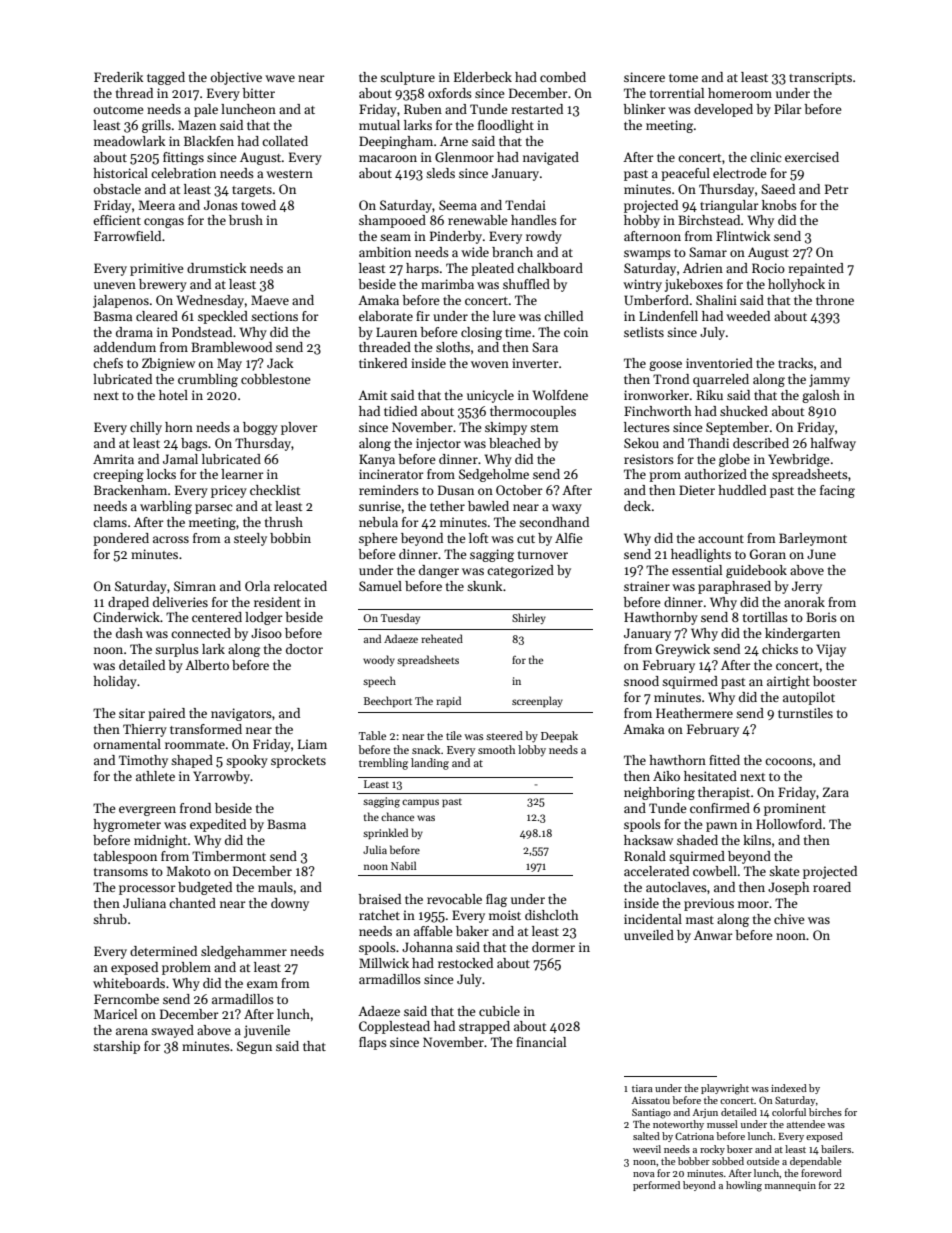 This image has width=952, height=1233. I want to click on Segun, so click(254, 1047).
